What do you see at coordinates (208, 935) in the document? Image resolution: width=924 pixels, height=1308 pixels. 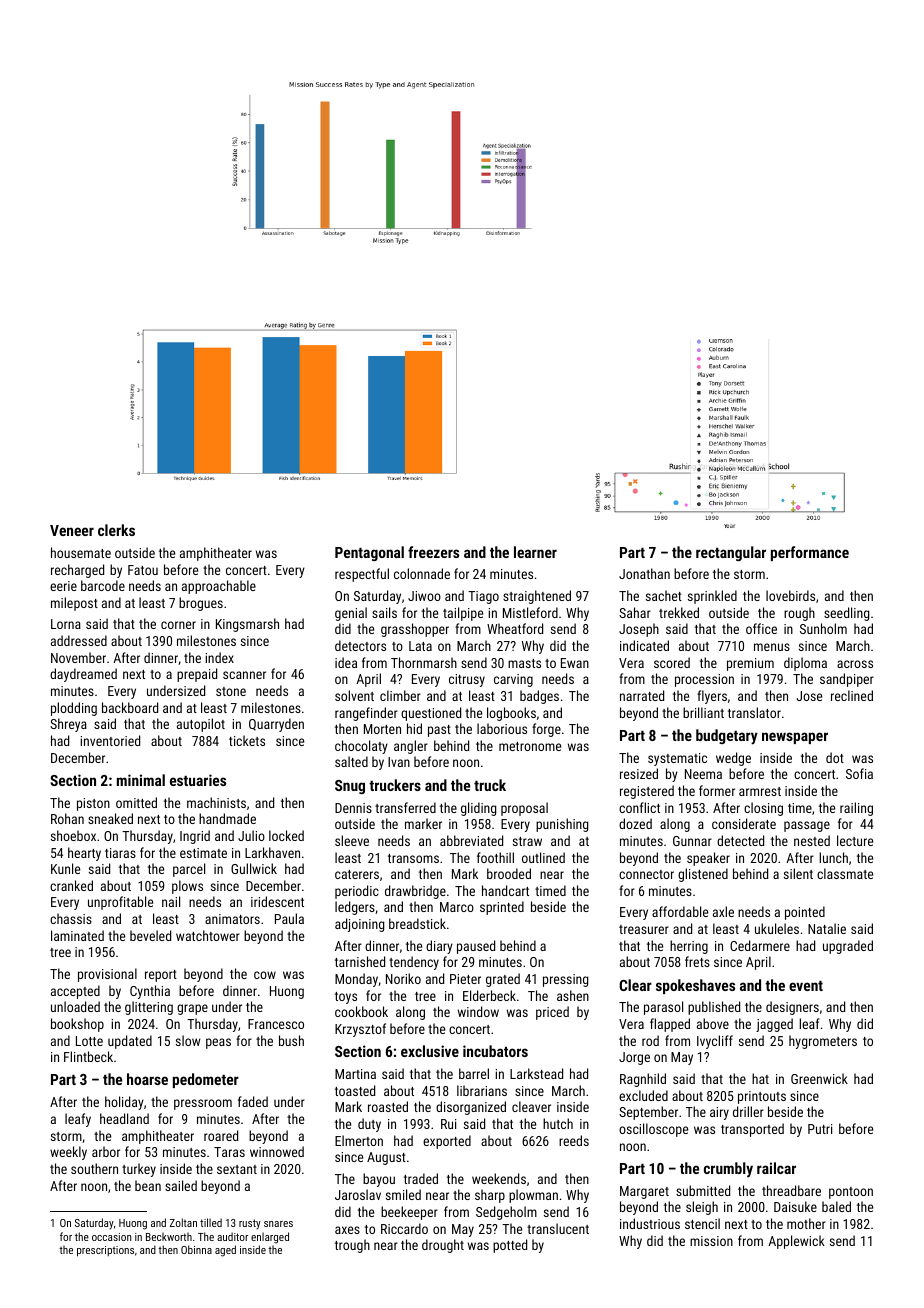 I see `watchtower` at bounding box center [208, 935].
